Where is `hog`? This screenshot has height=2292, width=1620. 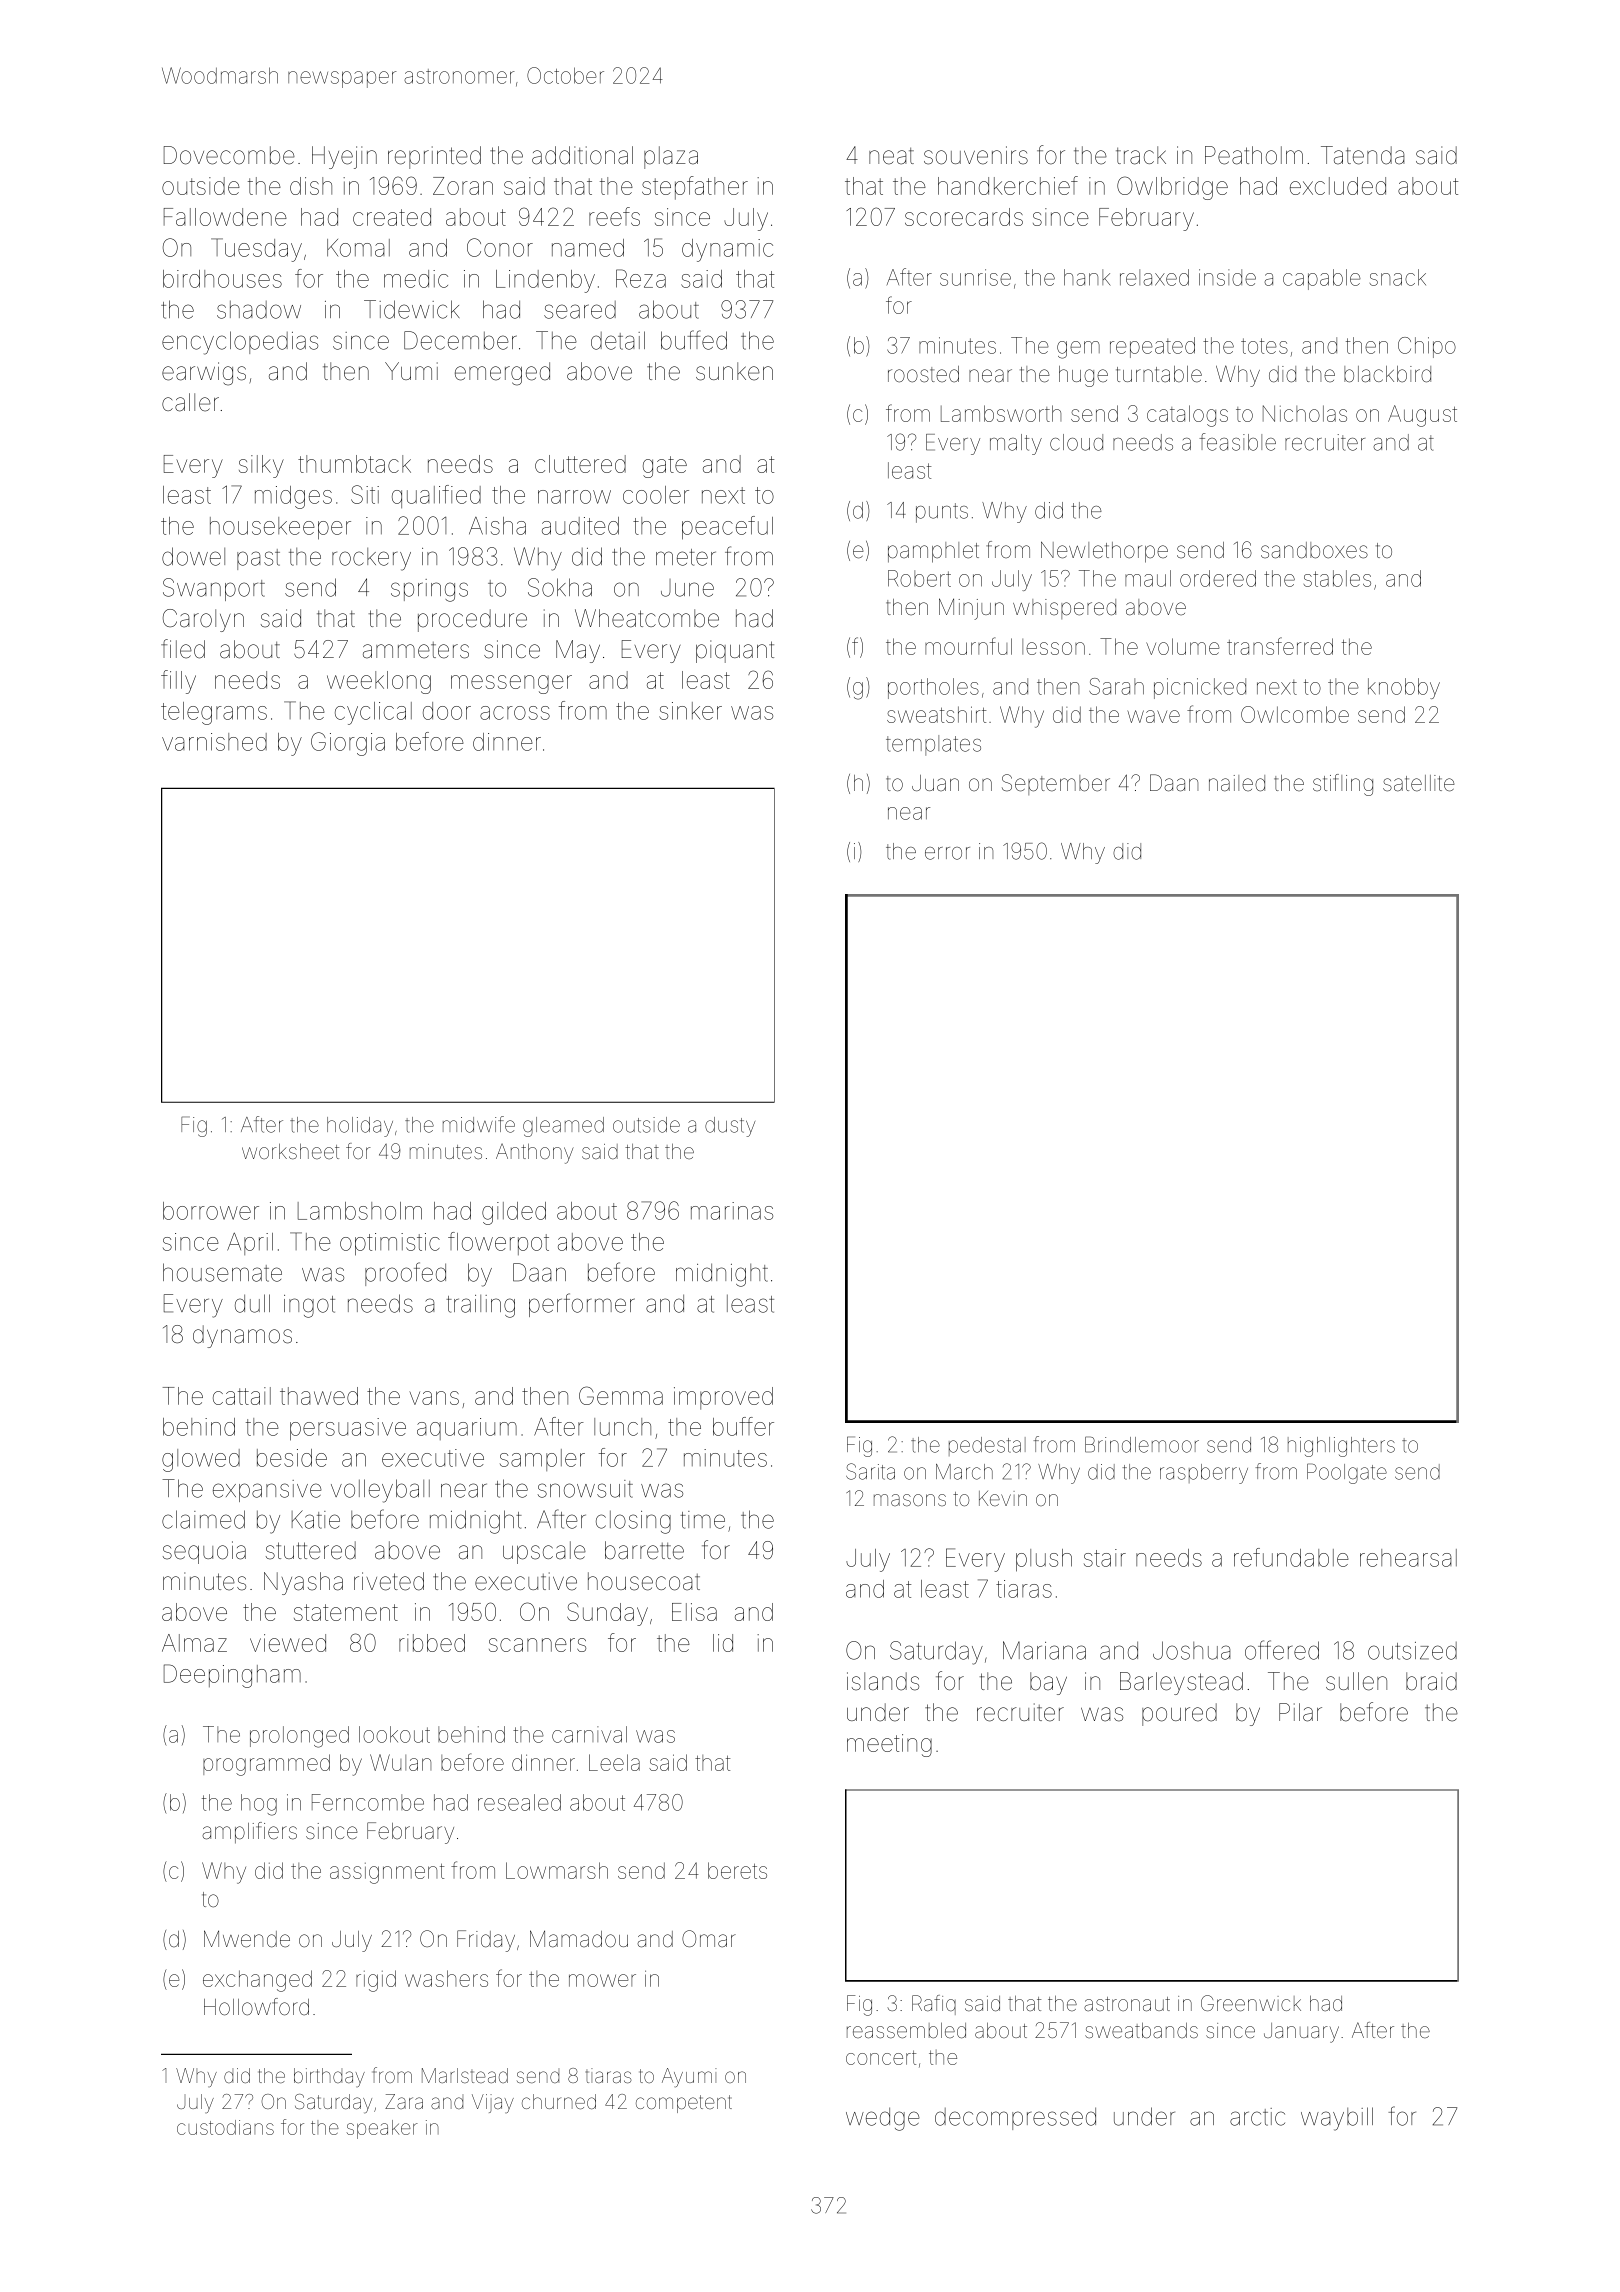
hog is located at coordinates (259, 1805).
